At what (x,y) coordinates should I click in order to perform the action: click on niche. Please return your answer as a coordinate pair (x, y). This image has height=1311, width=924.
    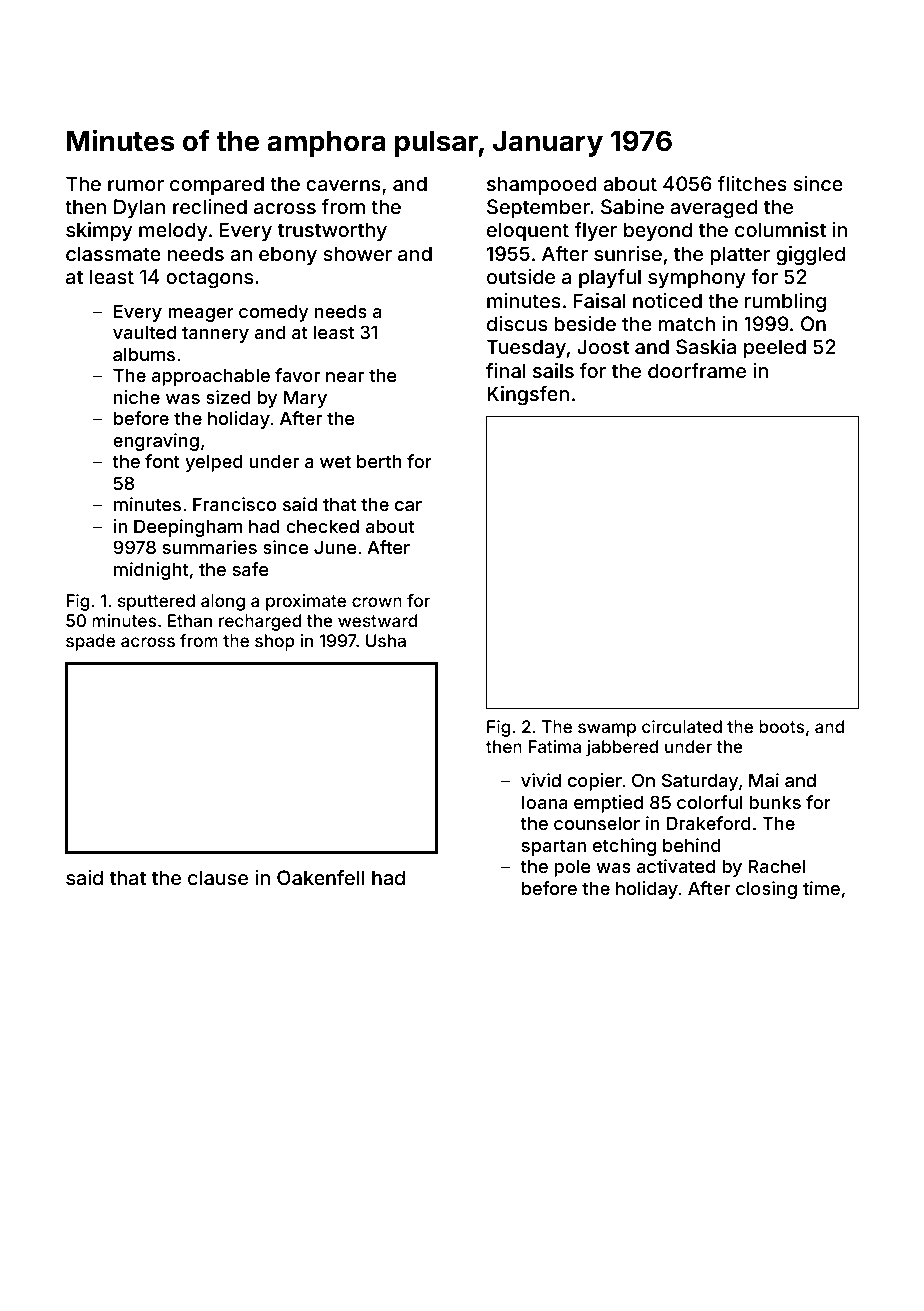
    Looking at the image, I should click on (137, 397).
